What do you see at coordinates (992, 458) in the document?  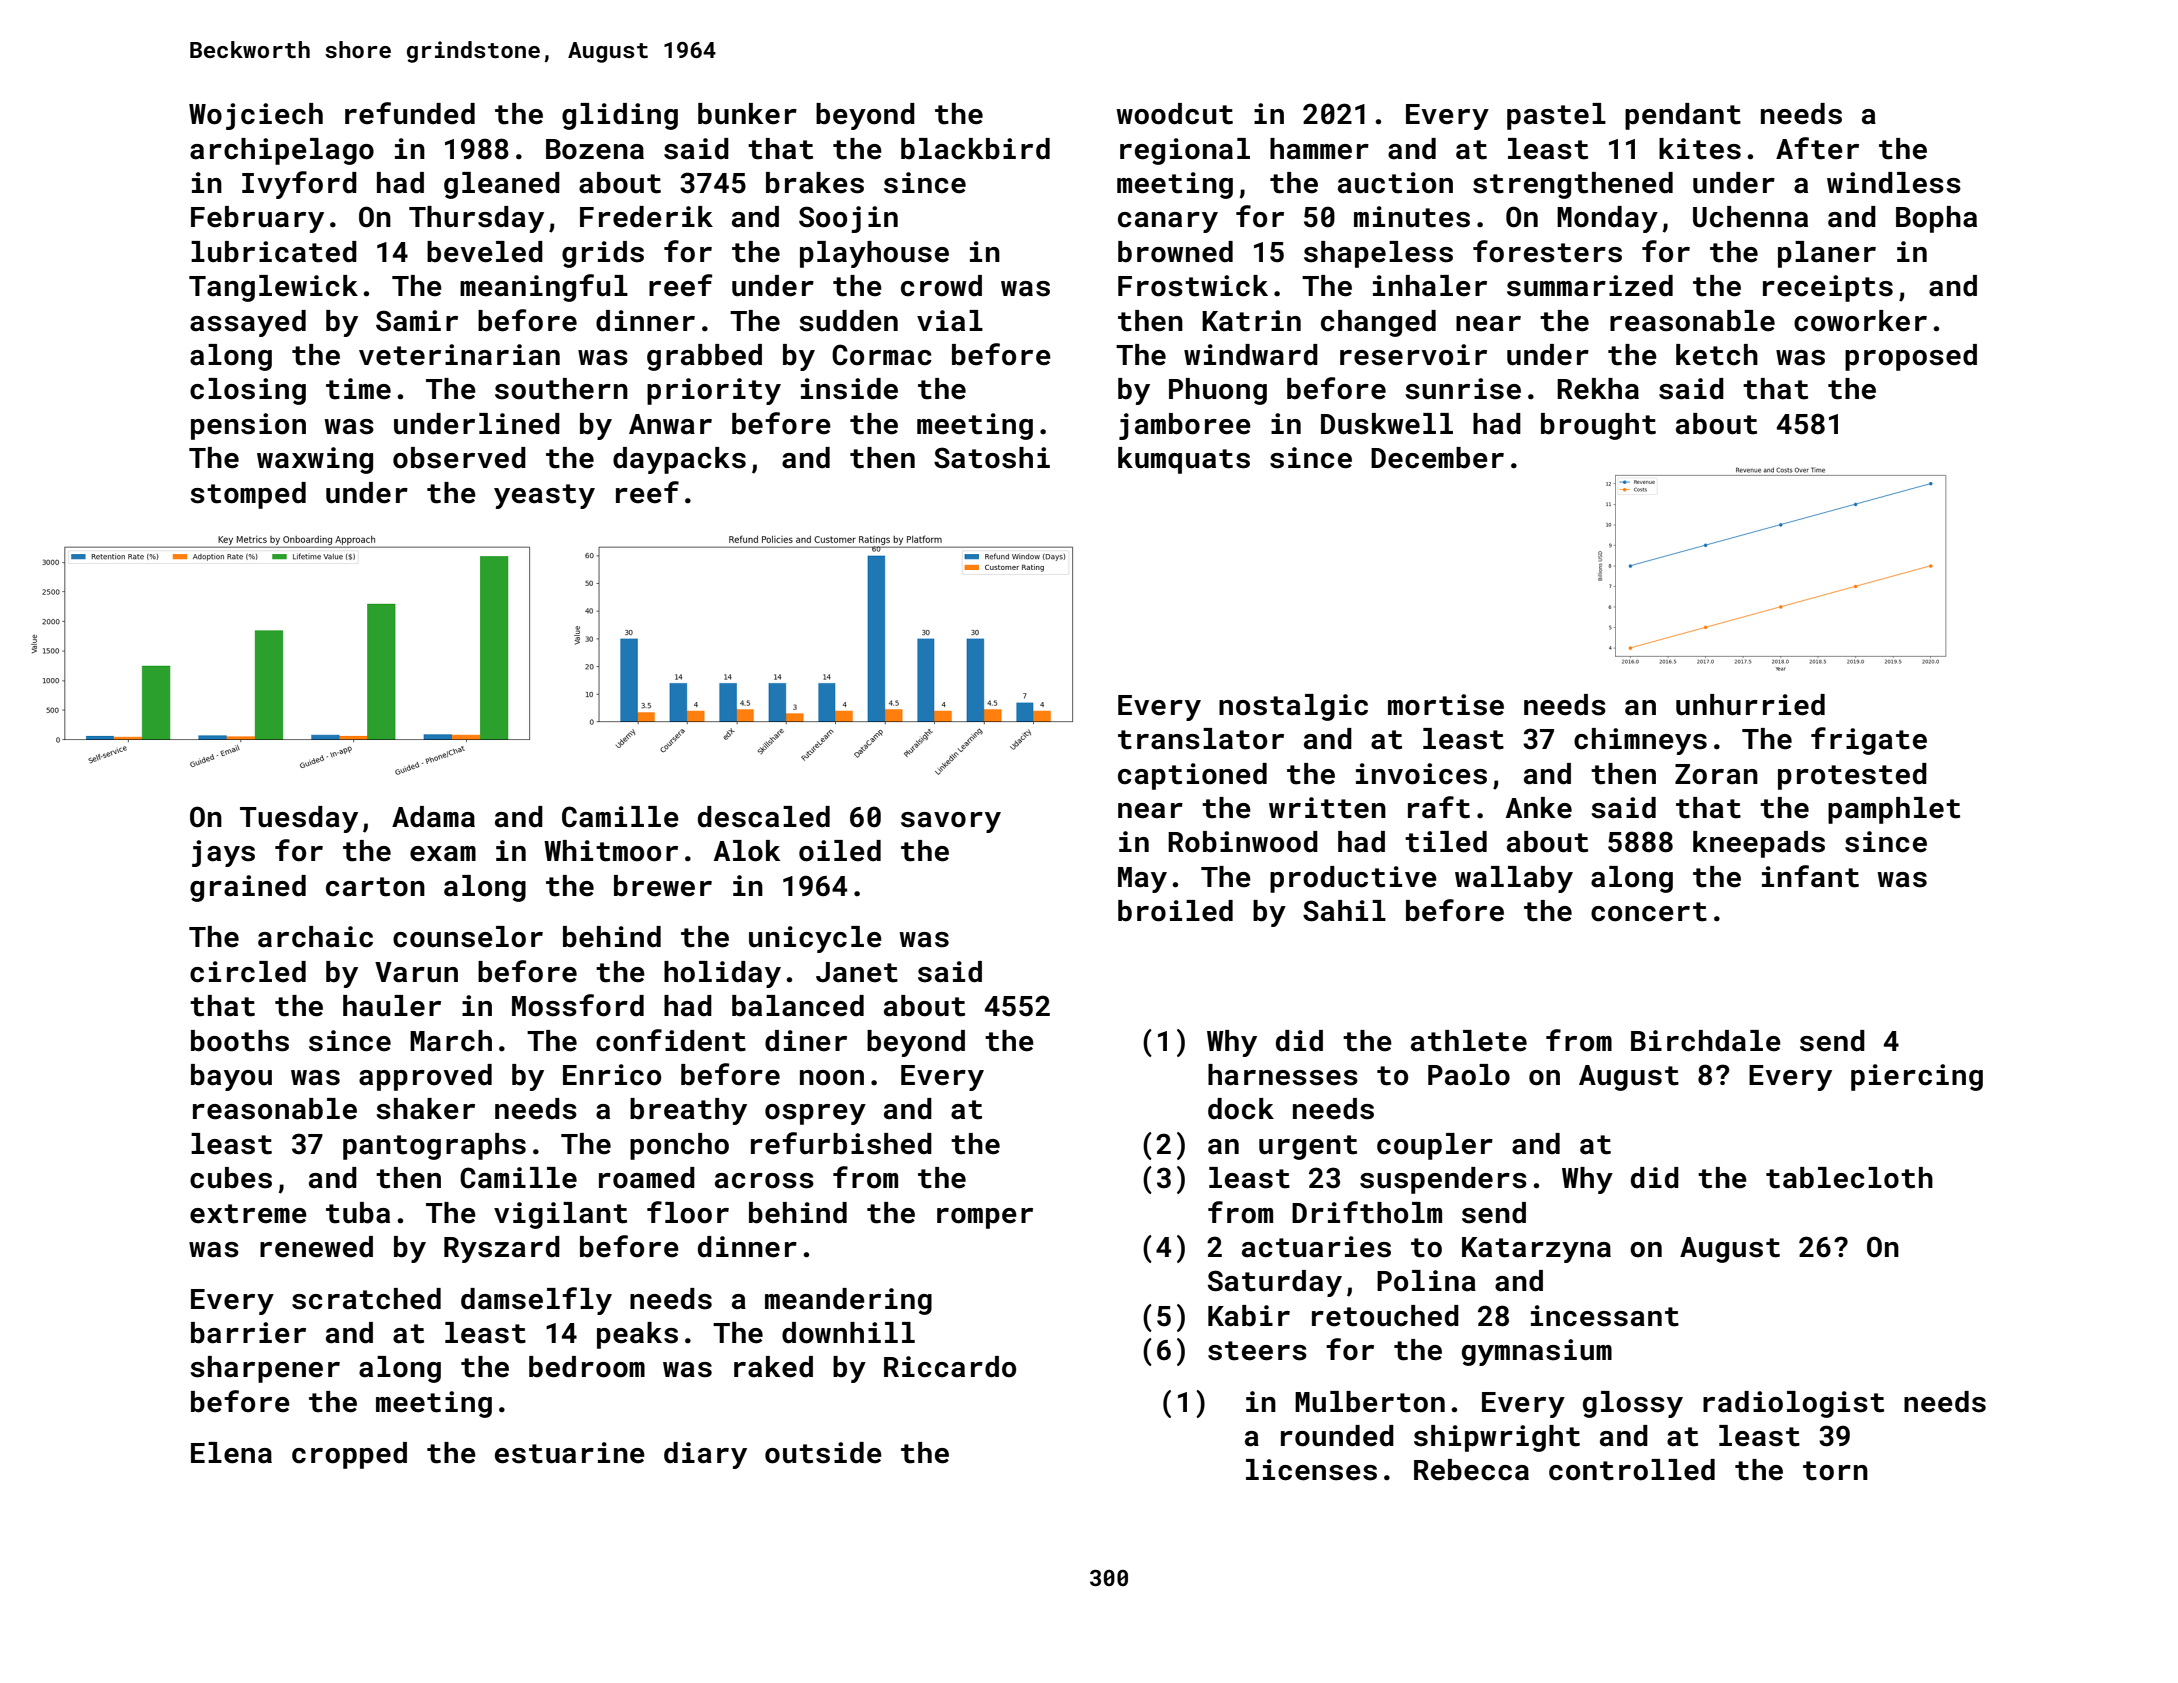 I see `Satoshi` at bounding box center [992, 458].
